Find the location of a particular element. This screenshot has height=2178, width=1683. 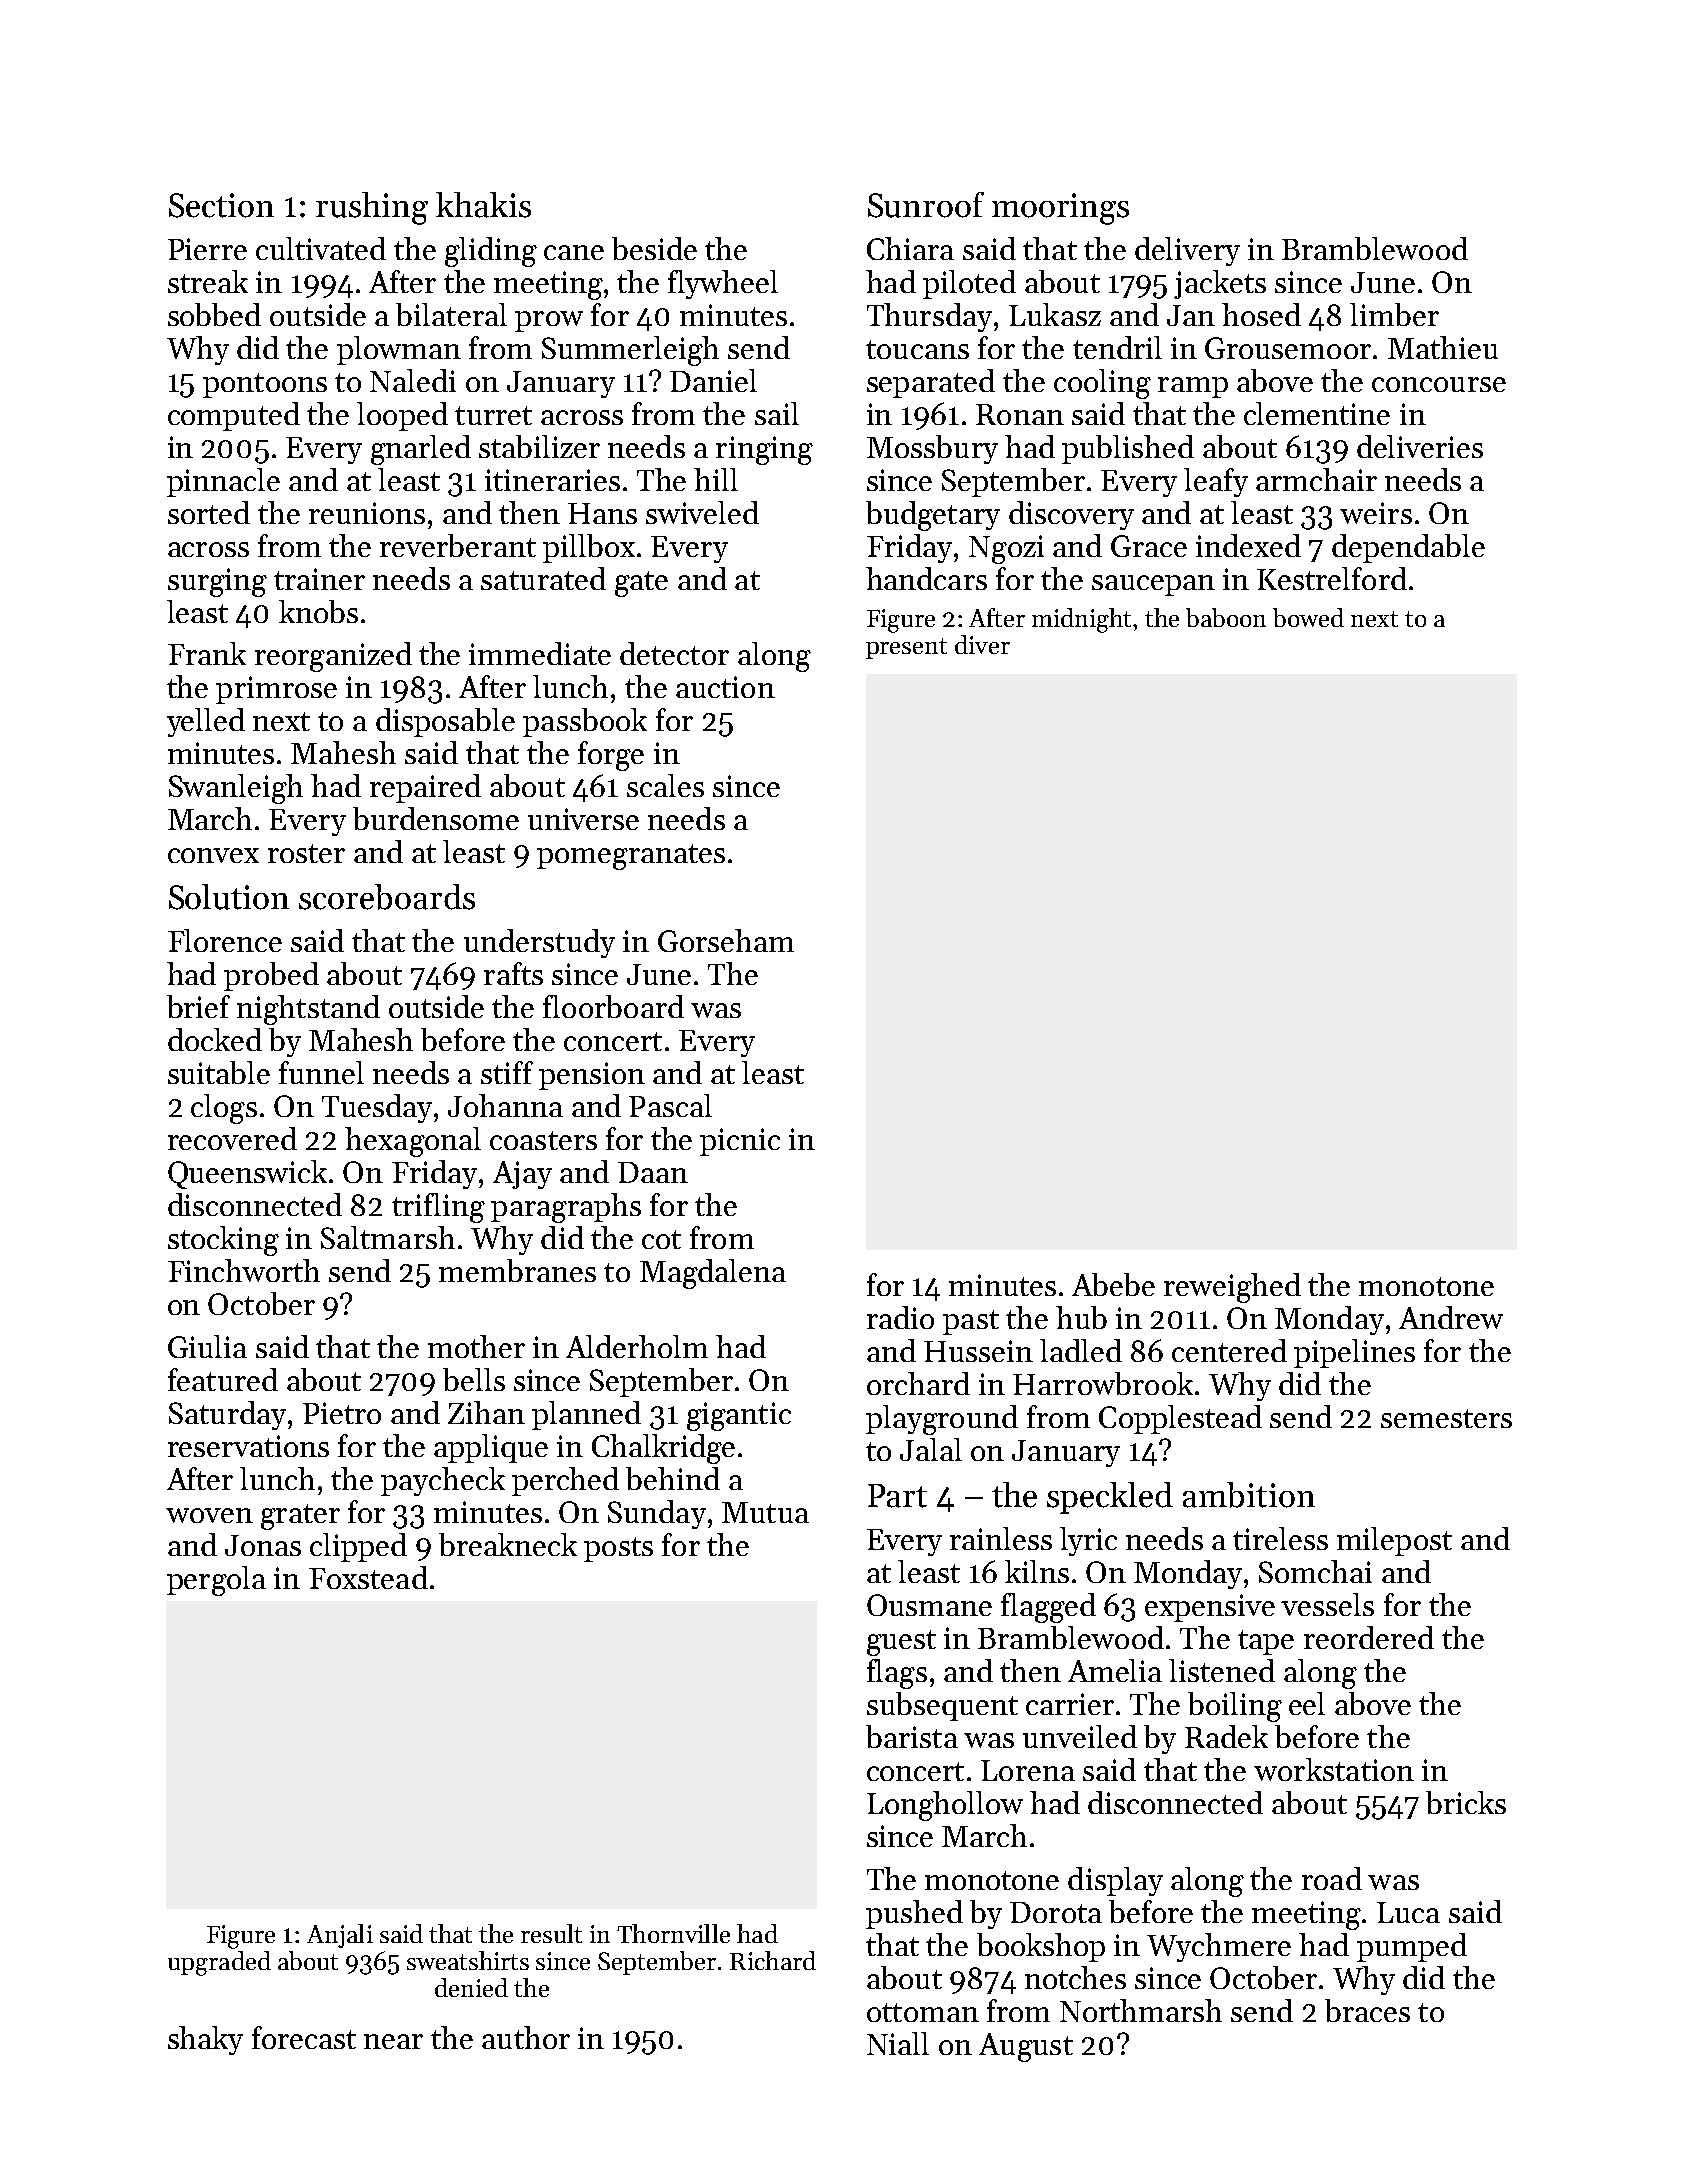

baboon is located at coordinates (1226, 617).
